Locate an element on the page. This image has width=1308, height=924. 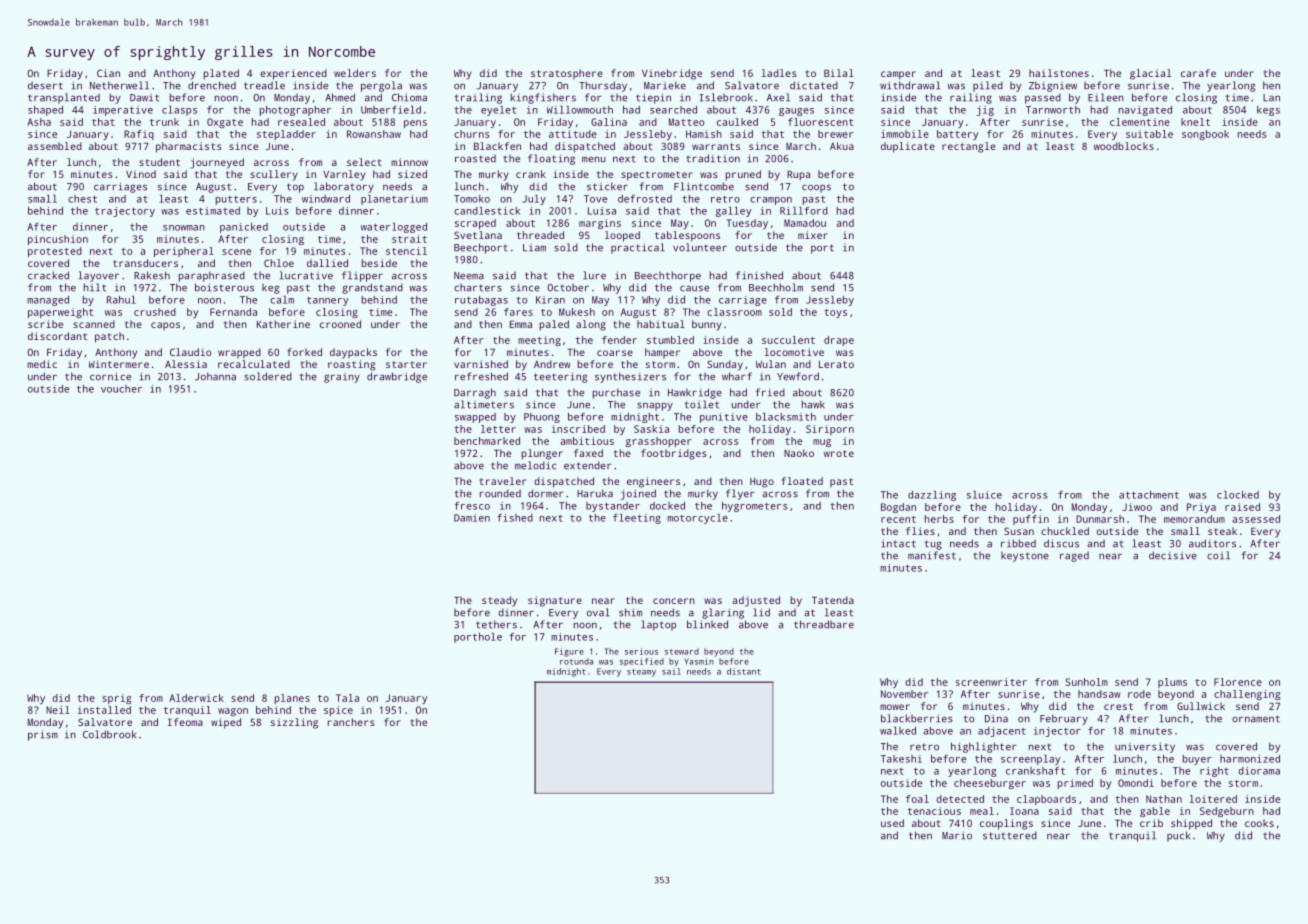
clocked is located at coordinates (1238, 495).
